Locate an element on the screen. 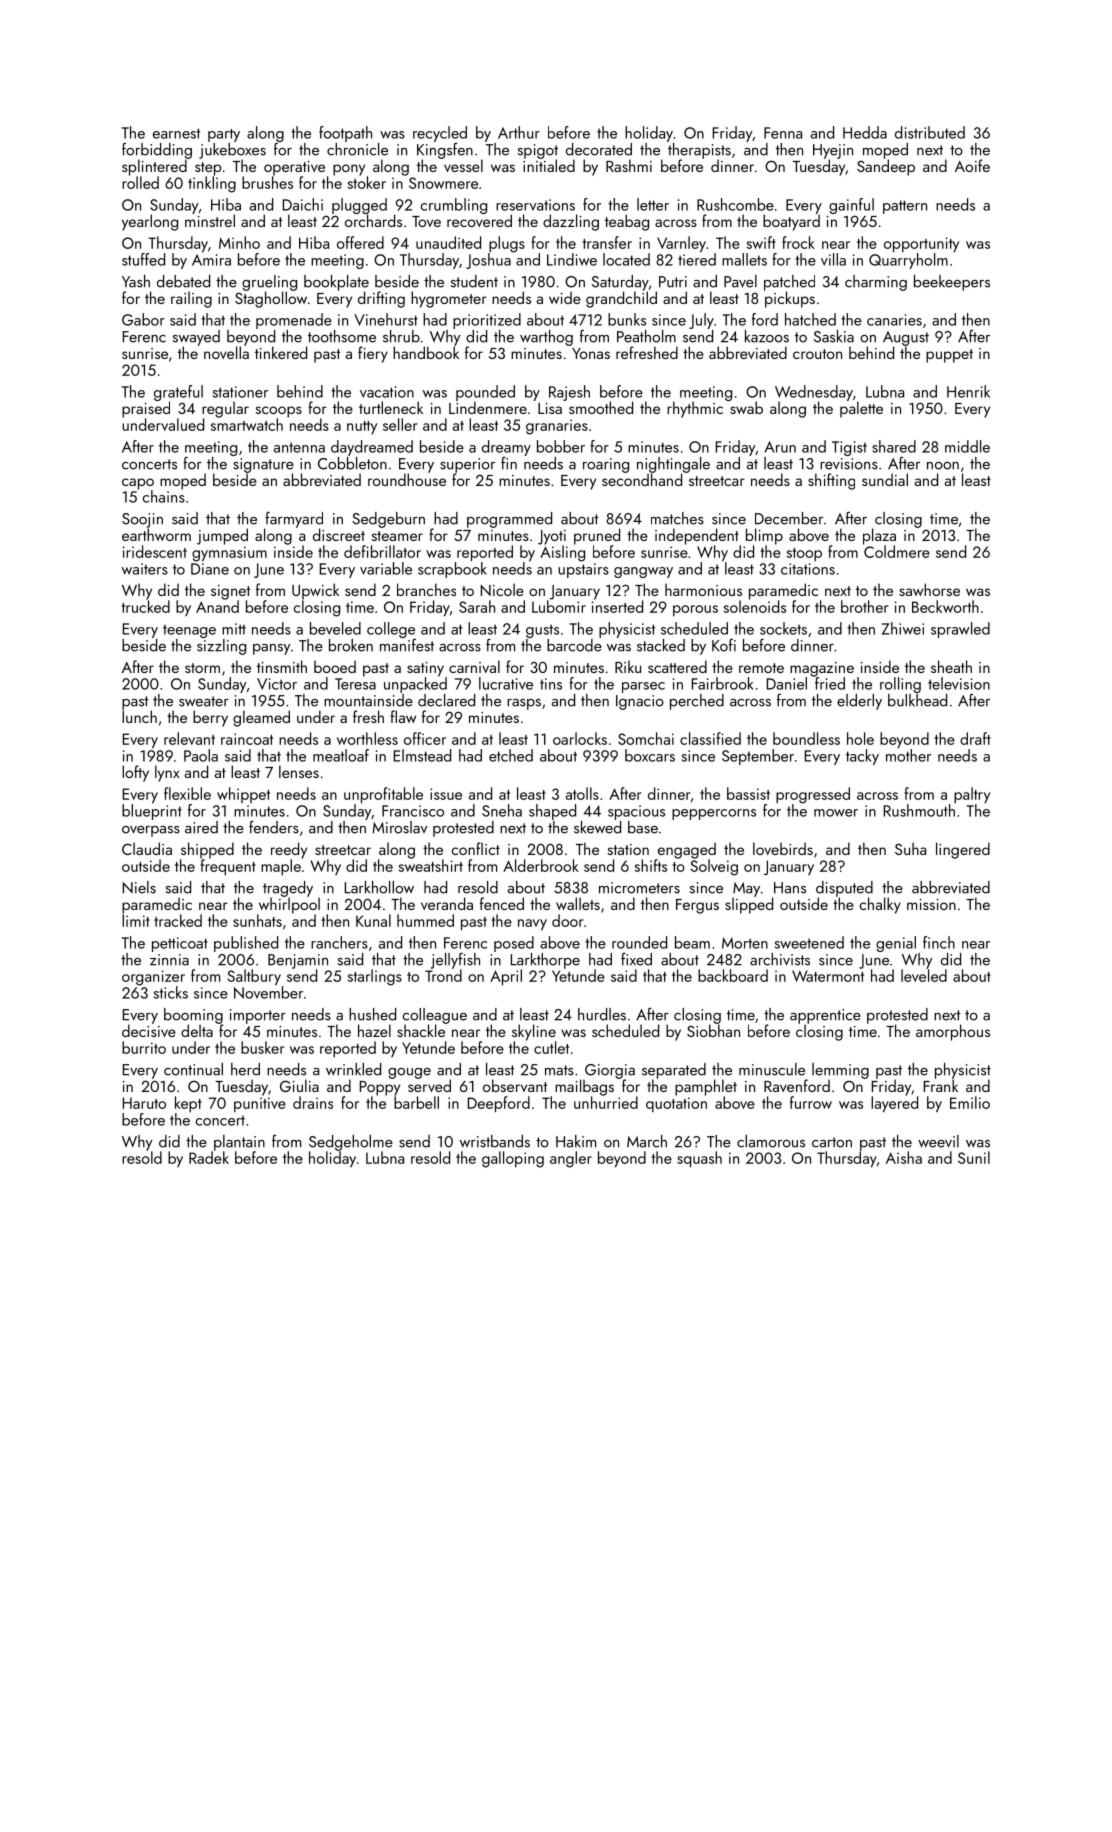 Image resolution: width=1112 pixels, height=1832 pixels. apprentice is located at coordinates (825, 1016).
